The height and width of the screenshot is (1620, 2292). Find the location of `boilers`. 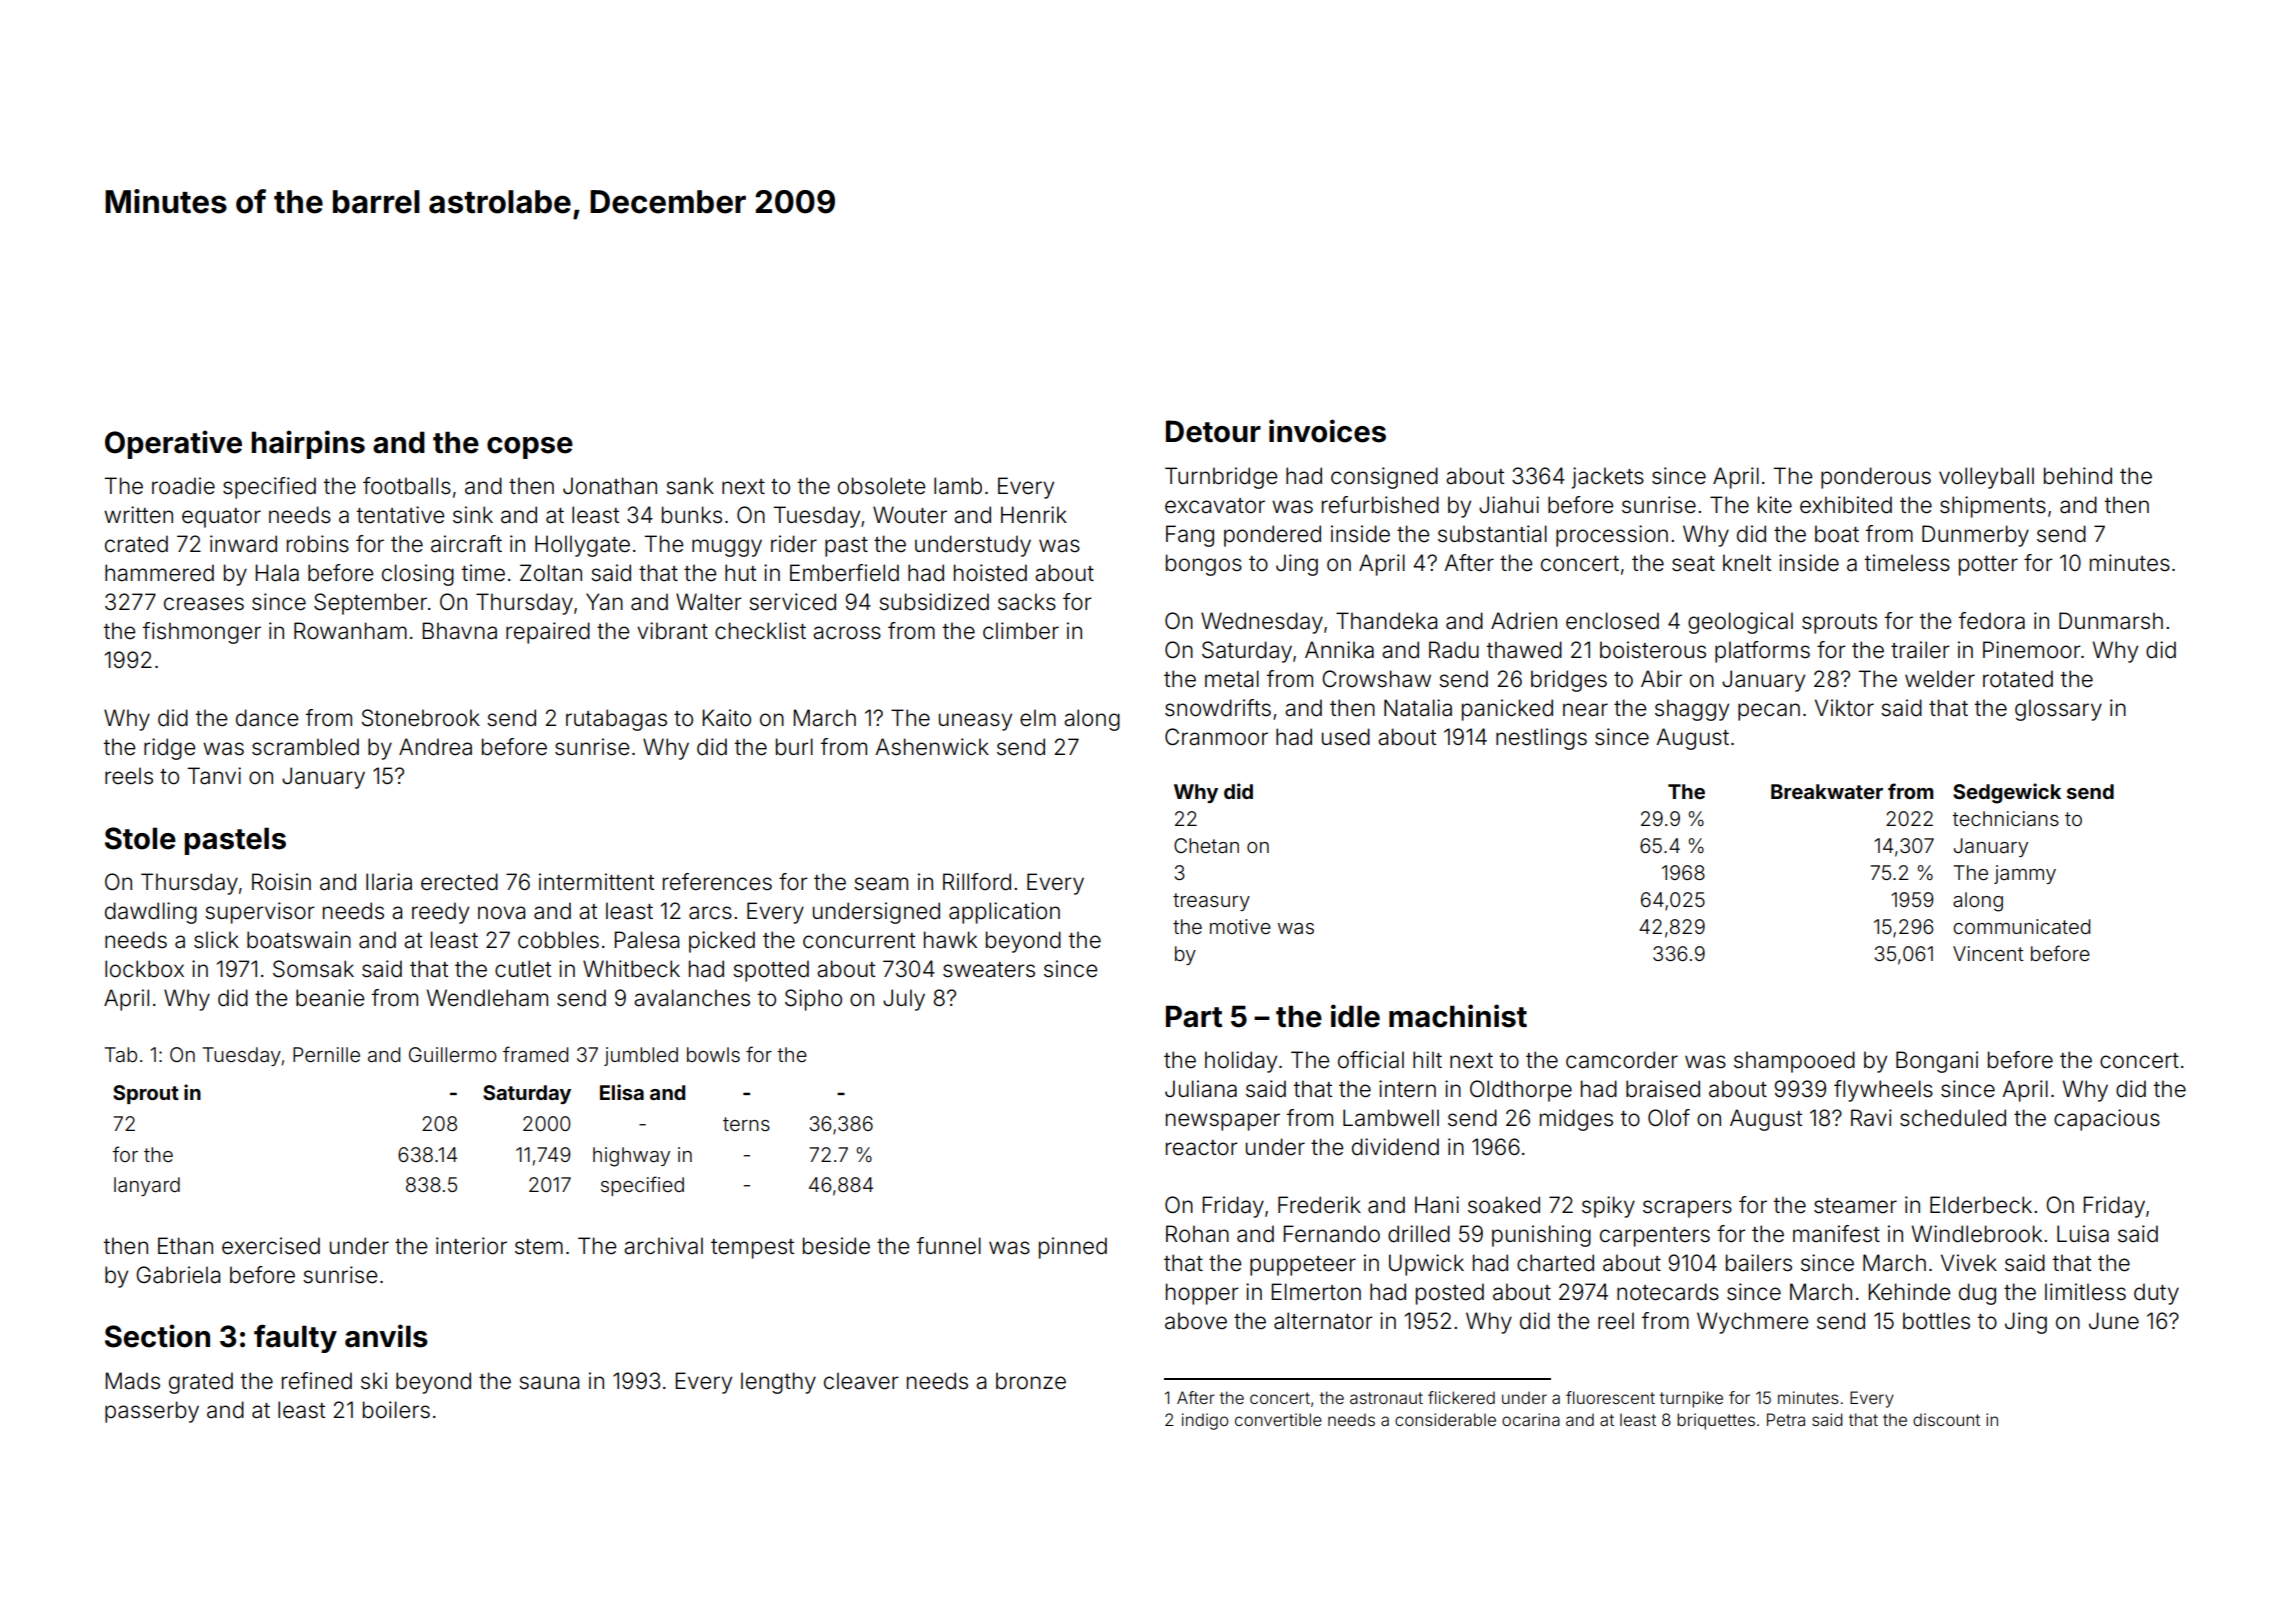

boilers is located at coordinates (396, 1410).
